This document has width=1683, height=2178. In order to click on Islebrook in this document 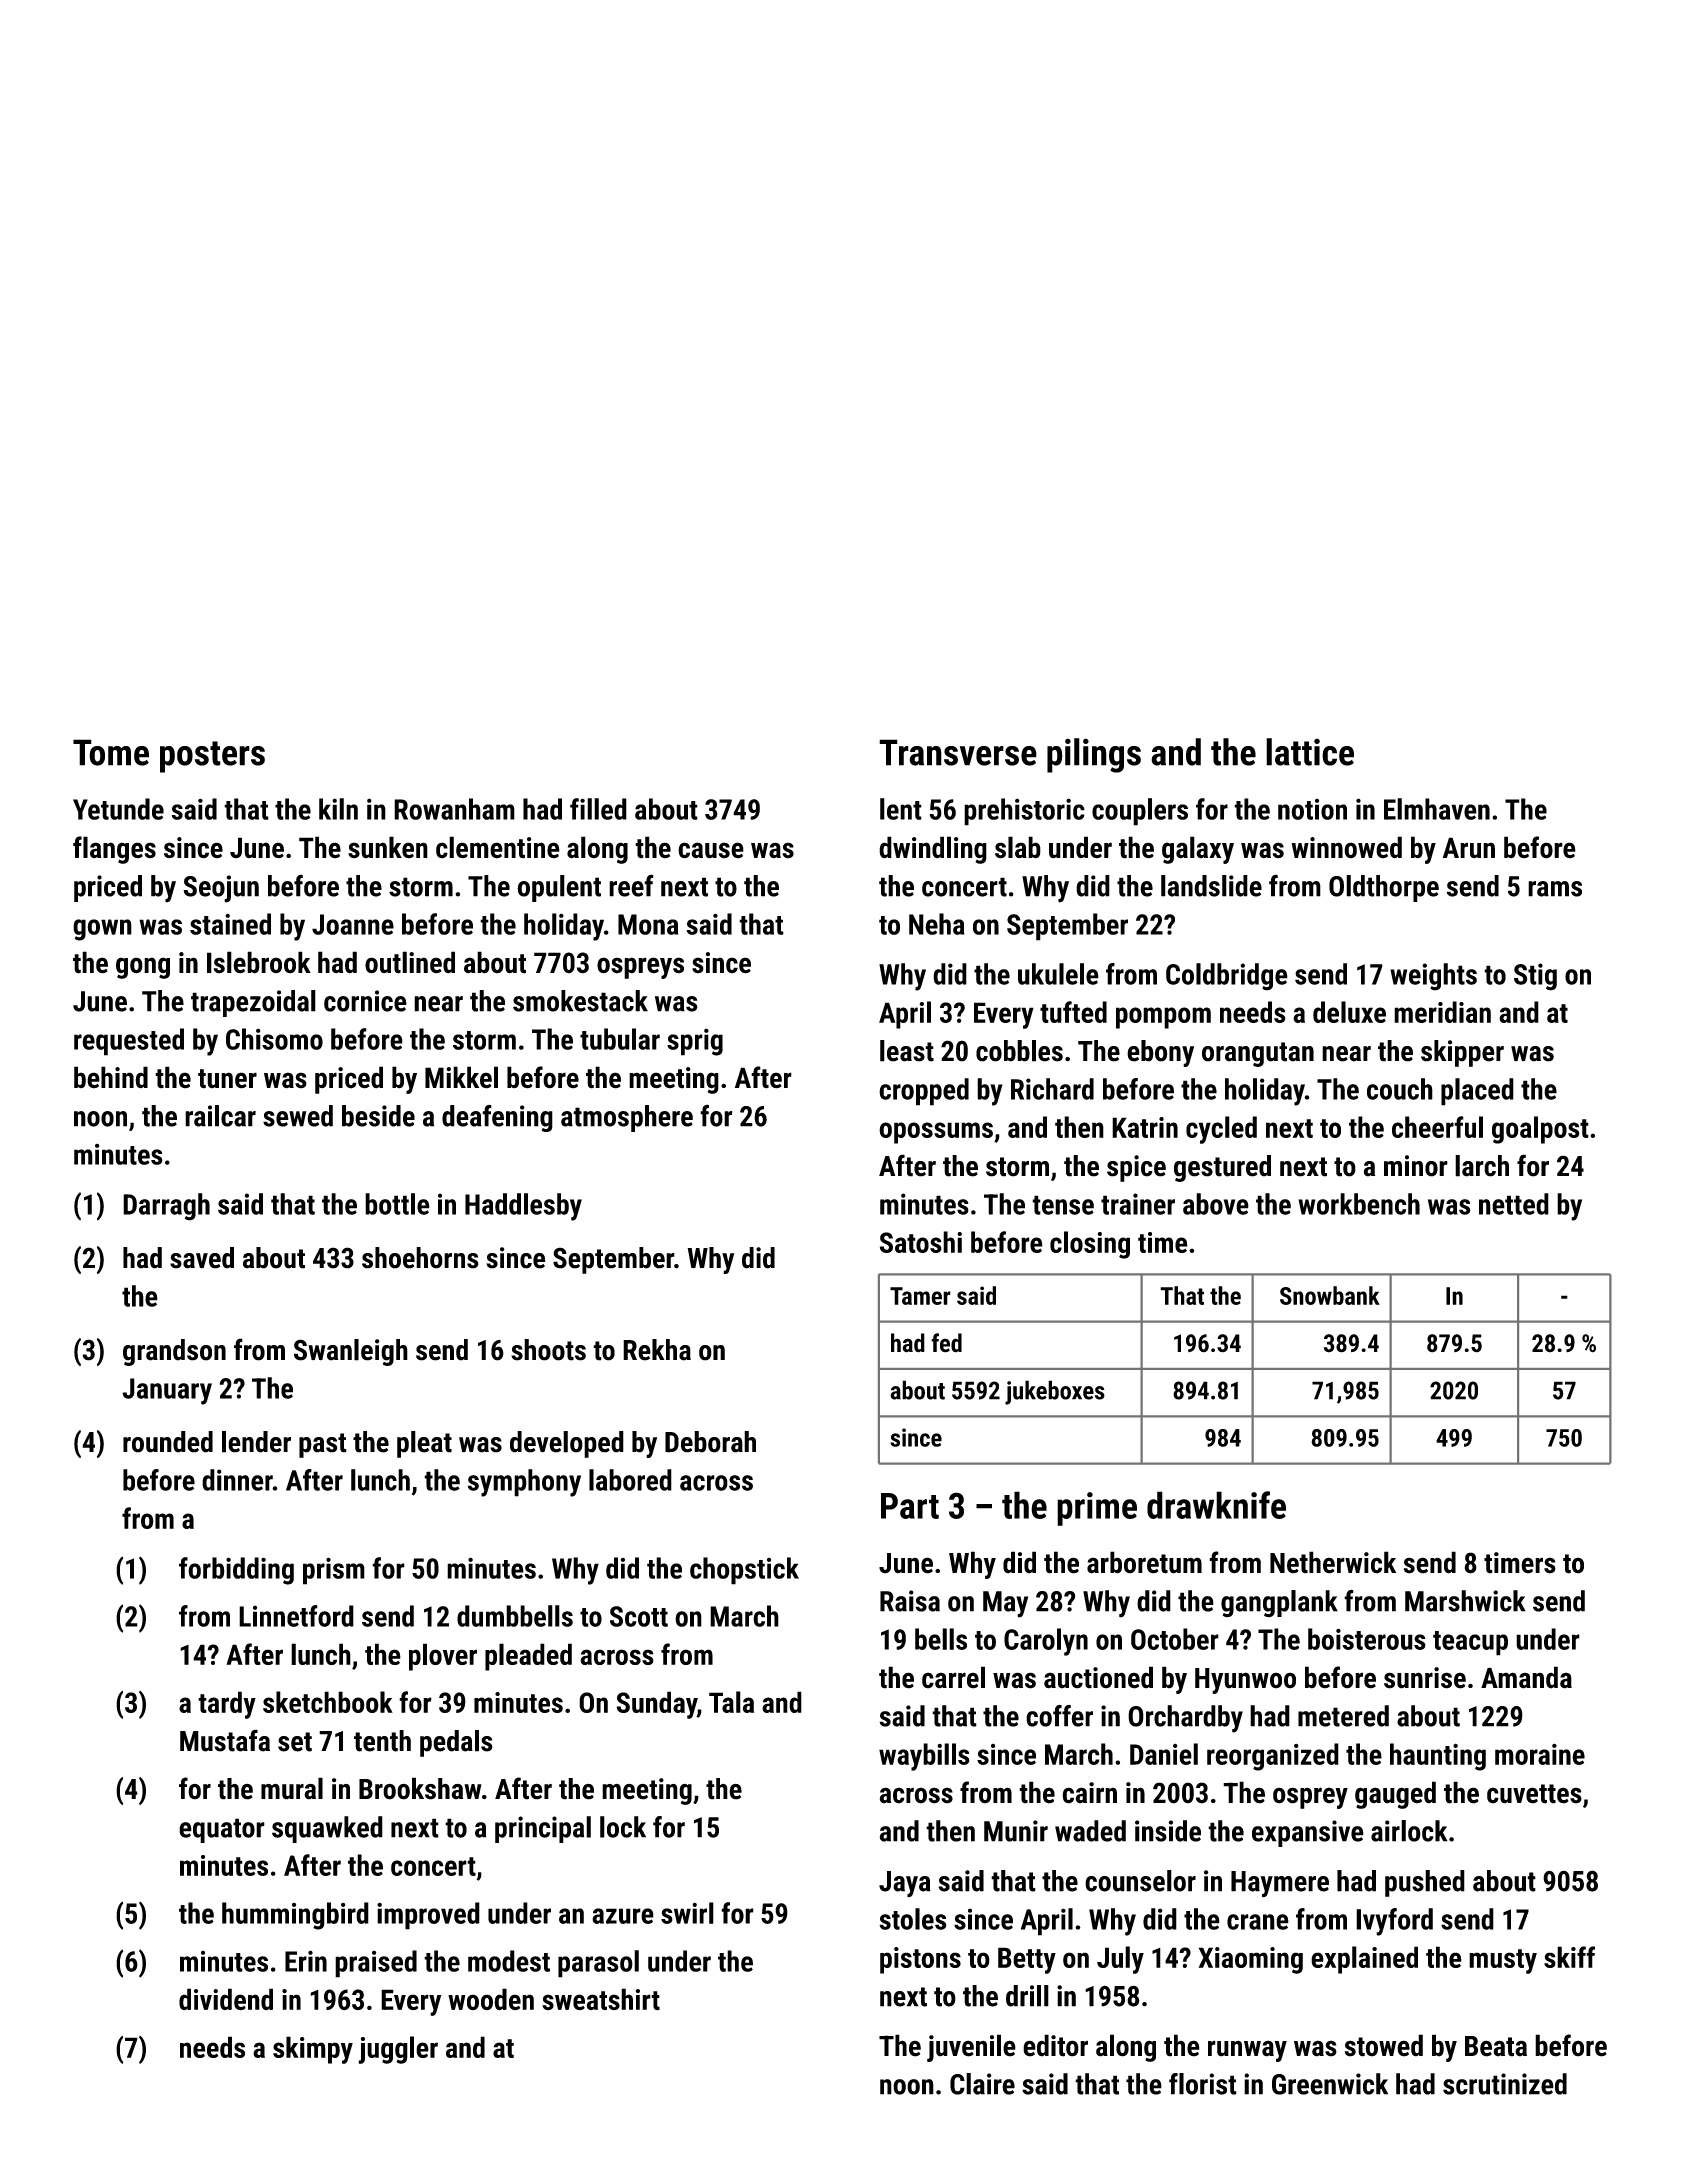, I will do `click(259, 962)`.
